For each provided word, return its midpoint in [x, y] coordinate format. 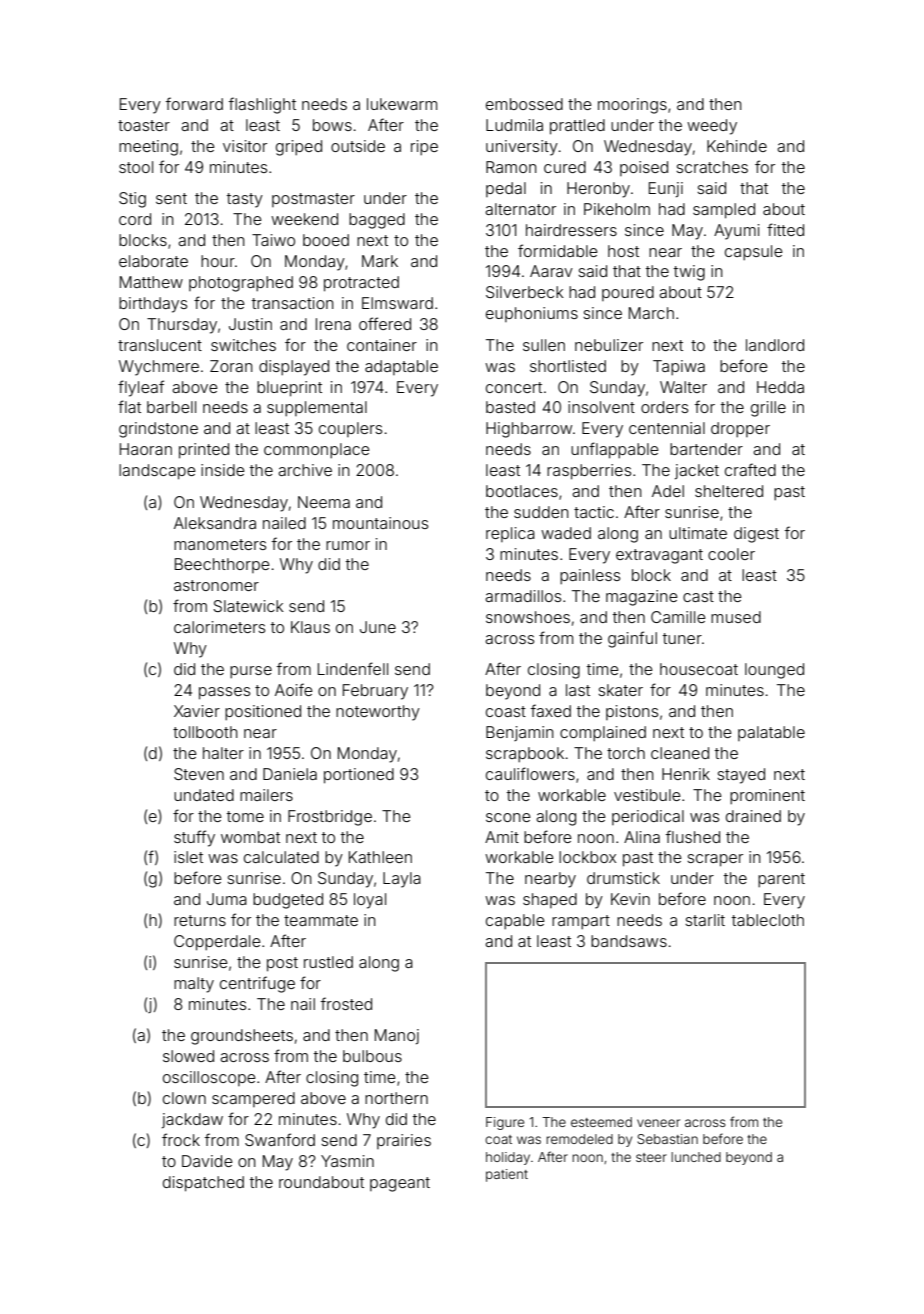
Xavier [197, 711]
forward [194, 103]
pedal [506, 189]
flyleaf [141, 388]
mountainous [380, 523]
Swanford [280, 1139]
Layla [402, 880]
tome [245, 816]
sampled [724, 211]
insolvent [601, 407]
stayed [741, 776]
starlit [705, 920]
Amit [502, 837]
